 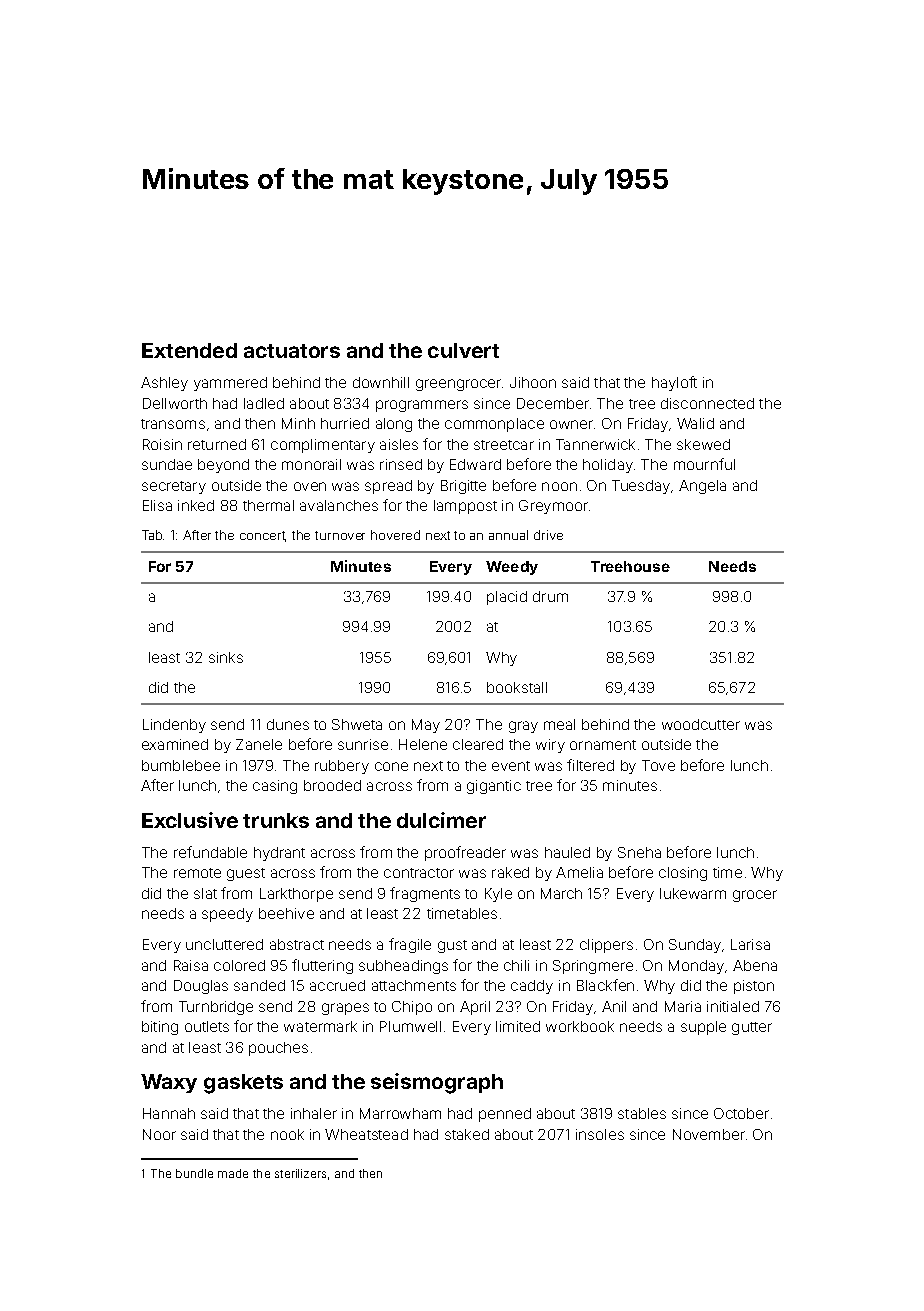 I want to click on commonplace, so click(x=494, y=425).
